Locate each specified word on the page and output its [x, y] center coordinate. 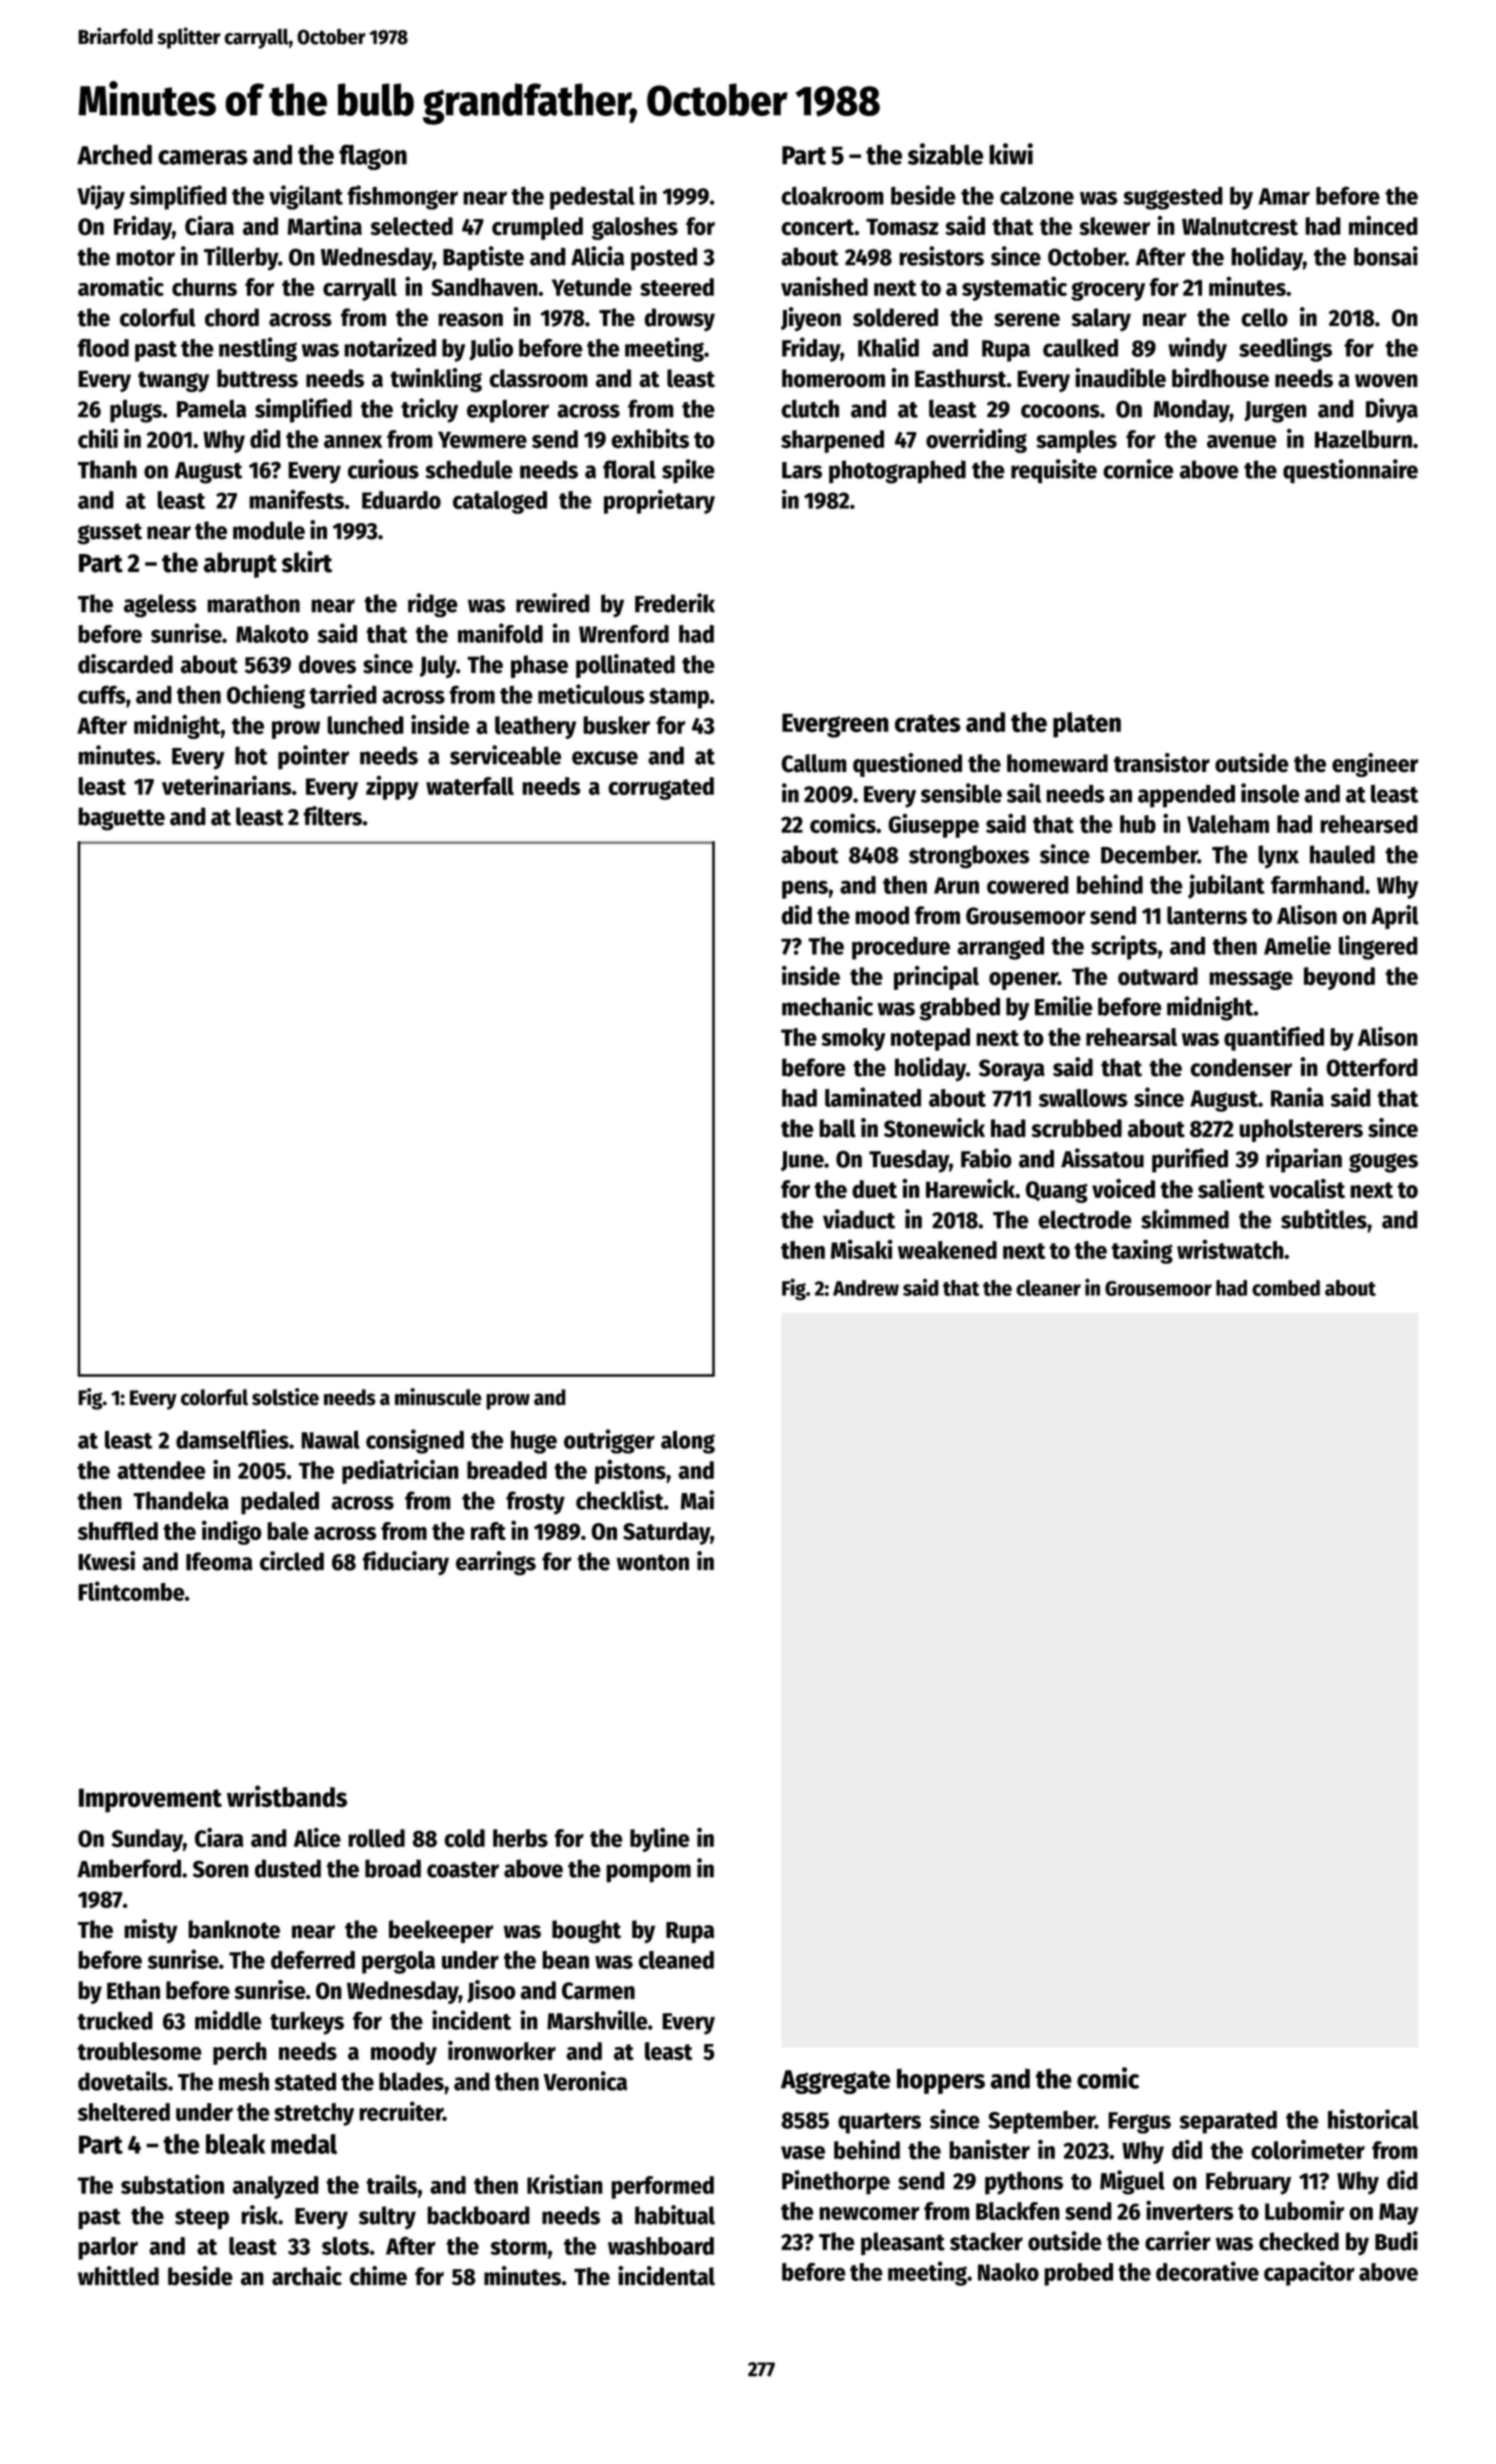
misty [151, 1931]
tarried [343, 694]
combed [1286, 1288]
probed [1078, 2274]
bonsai [1386, 256]
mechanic [827, 1006]
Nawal [330, 1439]
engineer [1375, 765]
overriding [976, 441]
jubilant [1226, 886]
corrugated [661, 788]
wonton [653, 1562]
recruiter [401, 2111]
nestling [258, 349]
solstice [285, 1397]
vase [803, 2153]
